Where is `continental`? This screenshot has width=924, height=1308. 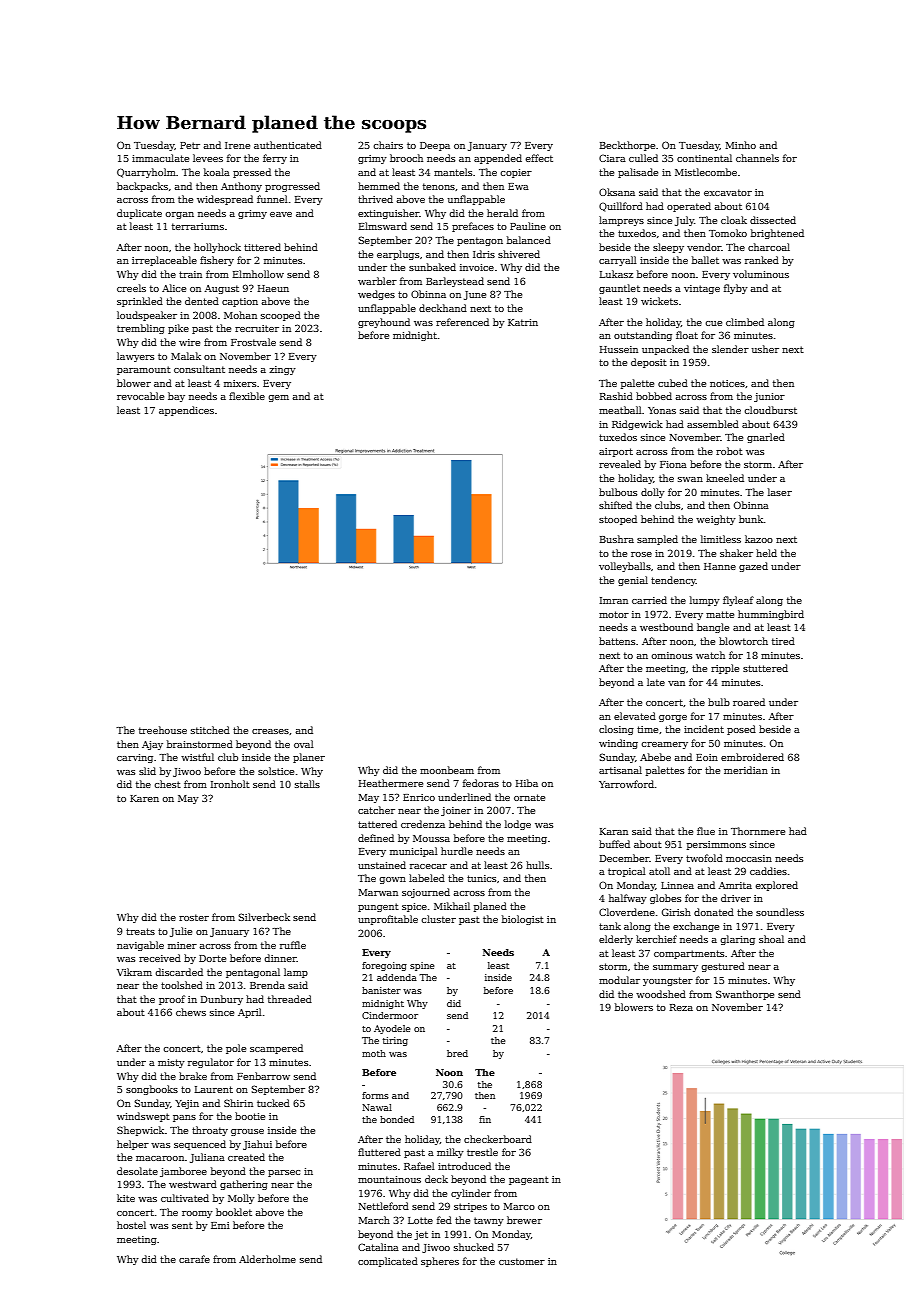 continental is located at coordinates (704, 158).
